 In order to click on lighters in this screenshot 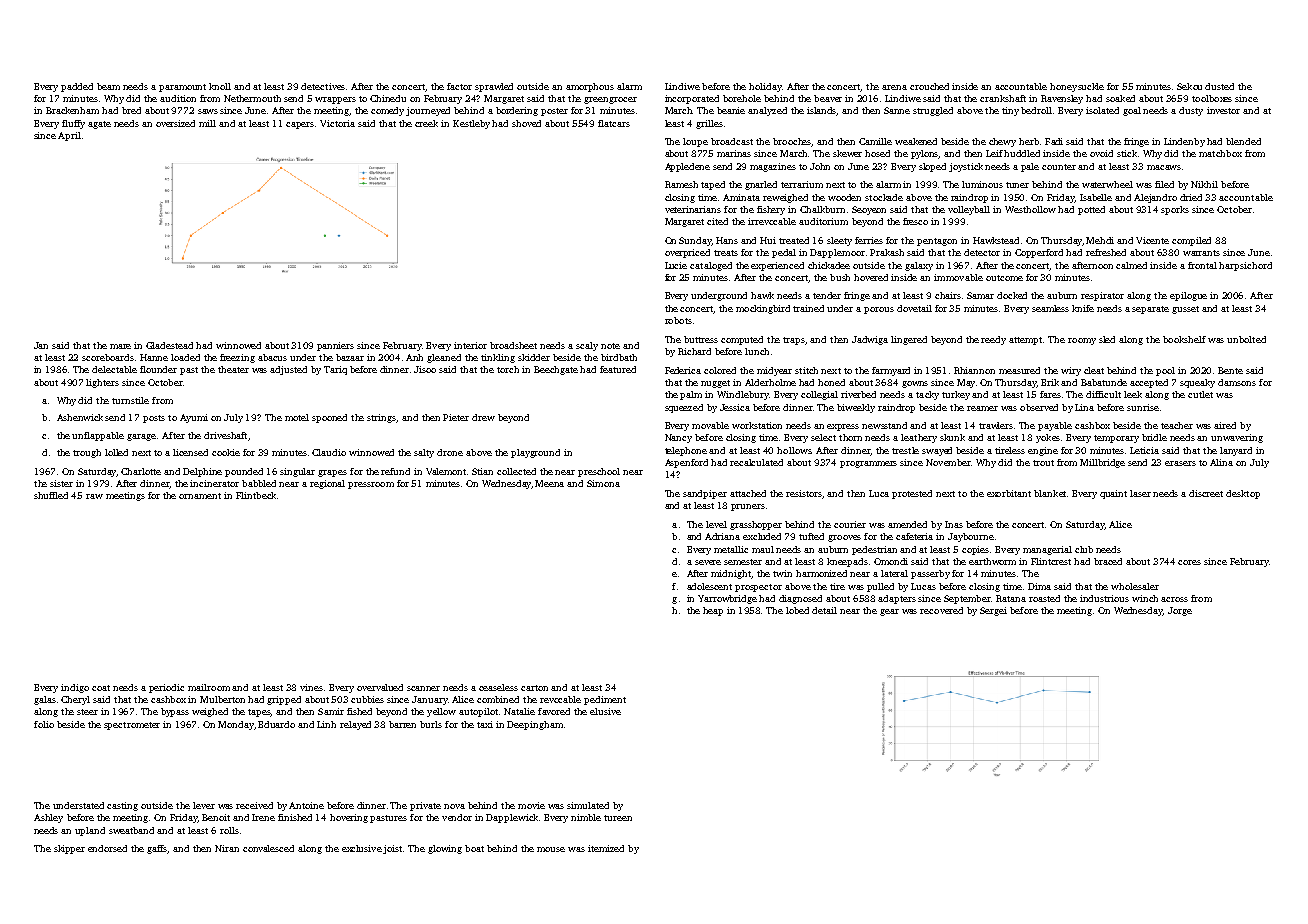, I will do `click(102, 383)`.
